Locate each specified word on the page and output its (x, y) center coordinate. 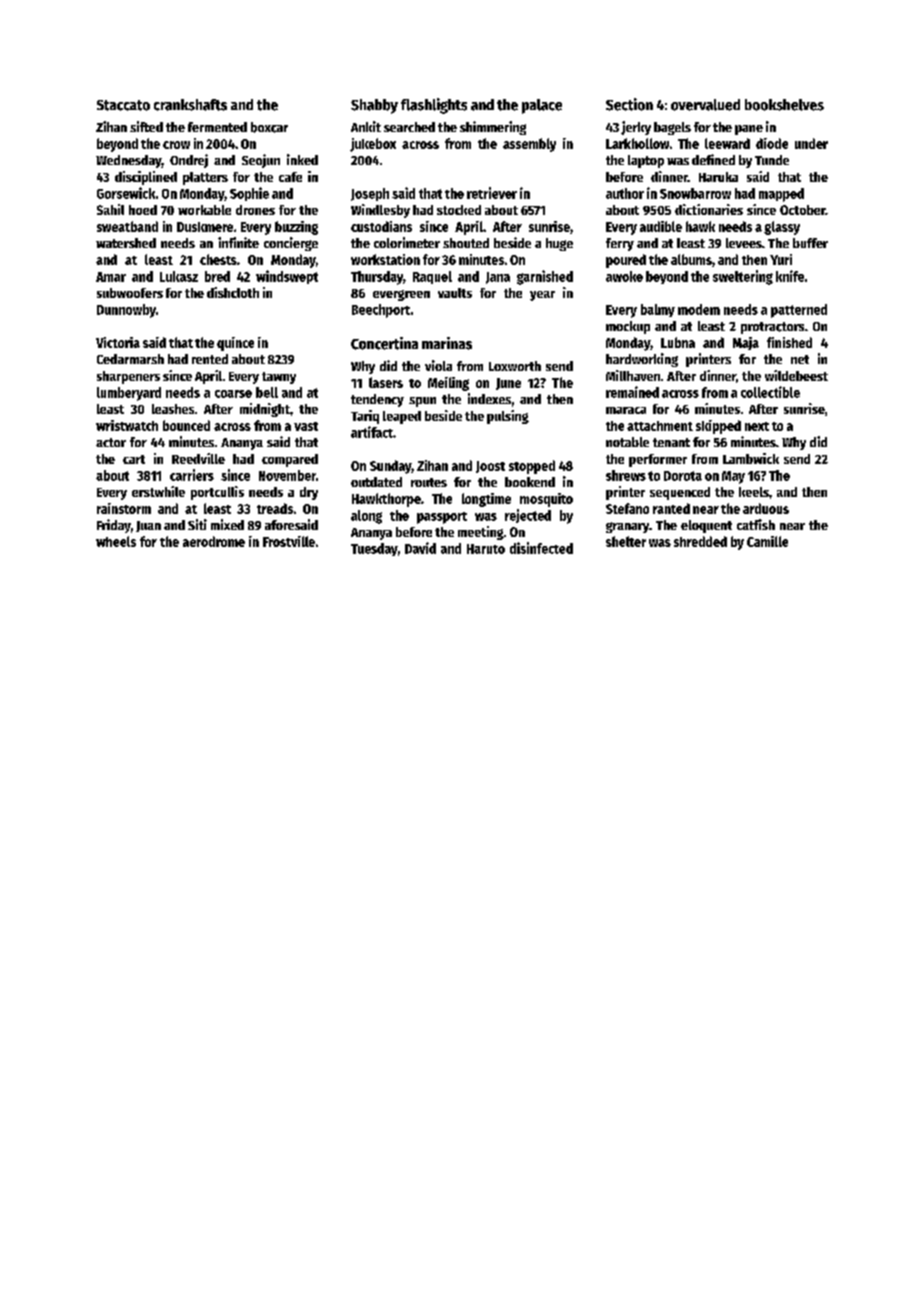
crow (176, 145)
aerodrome (214, 541)
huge (559, 244)
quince (235, 344)
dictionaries (709, 209)
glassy (782, 228)
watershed (126, 243)
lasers (386, 382)
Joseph (370, 194)
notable (627, 442)
